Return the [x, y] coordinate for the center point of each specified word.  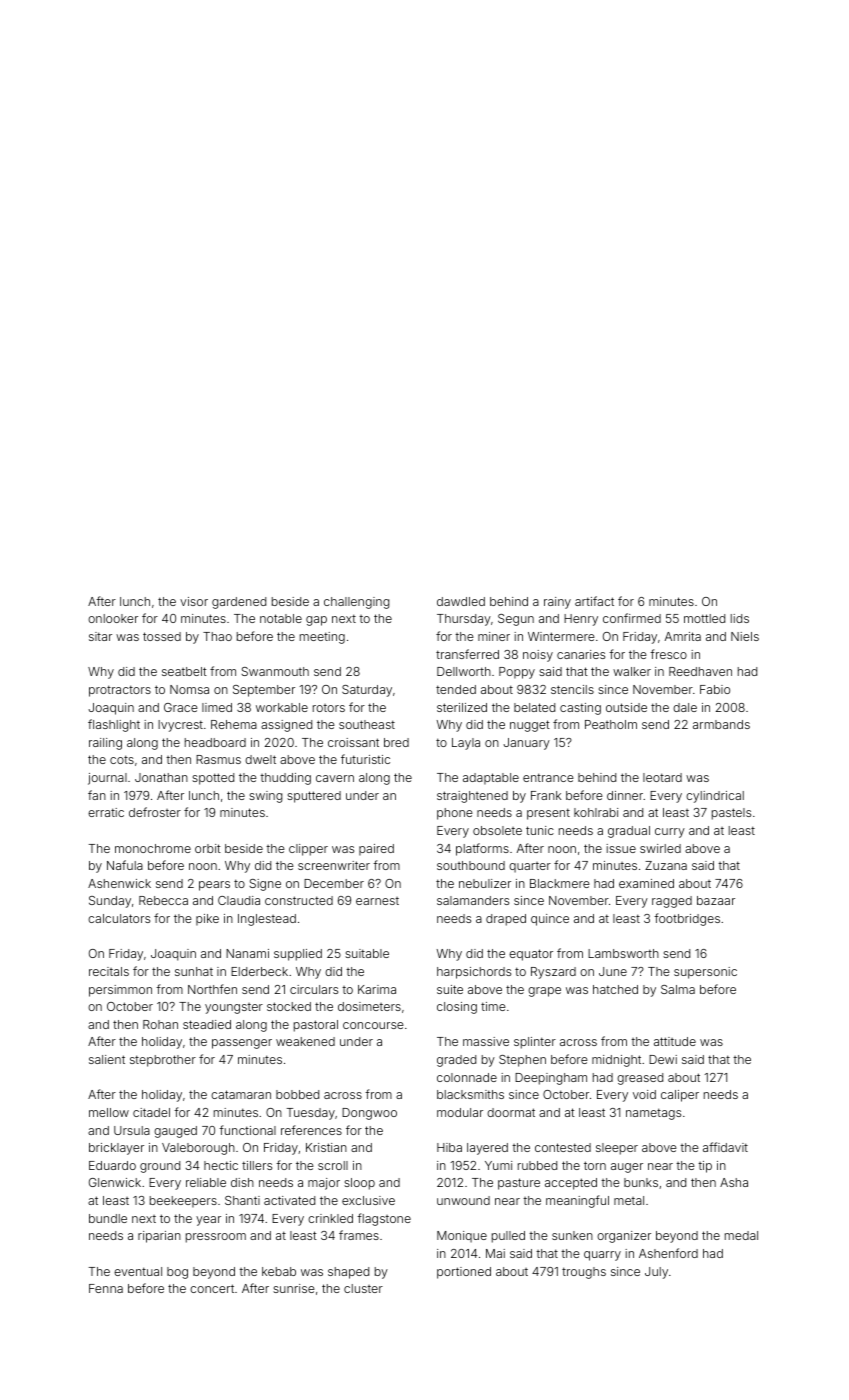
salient [107, 1059]
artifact [594, 601]
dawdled [461, 601]
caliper [680, 1096]
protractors [120, 691]
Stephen [522, 1061]
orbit [208, 848]
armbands [721, 724]
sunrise [294, 1288]
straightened [472, 797]
